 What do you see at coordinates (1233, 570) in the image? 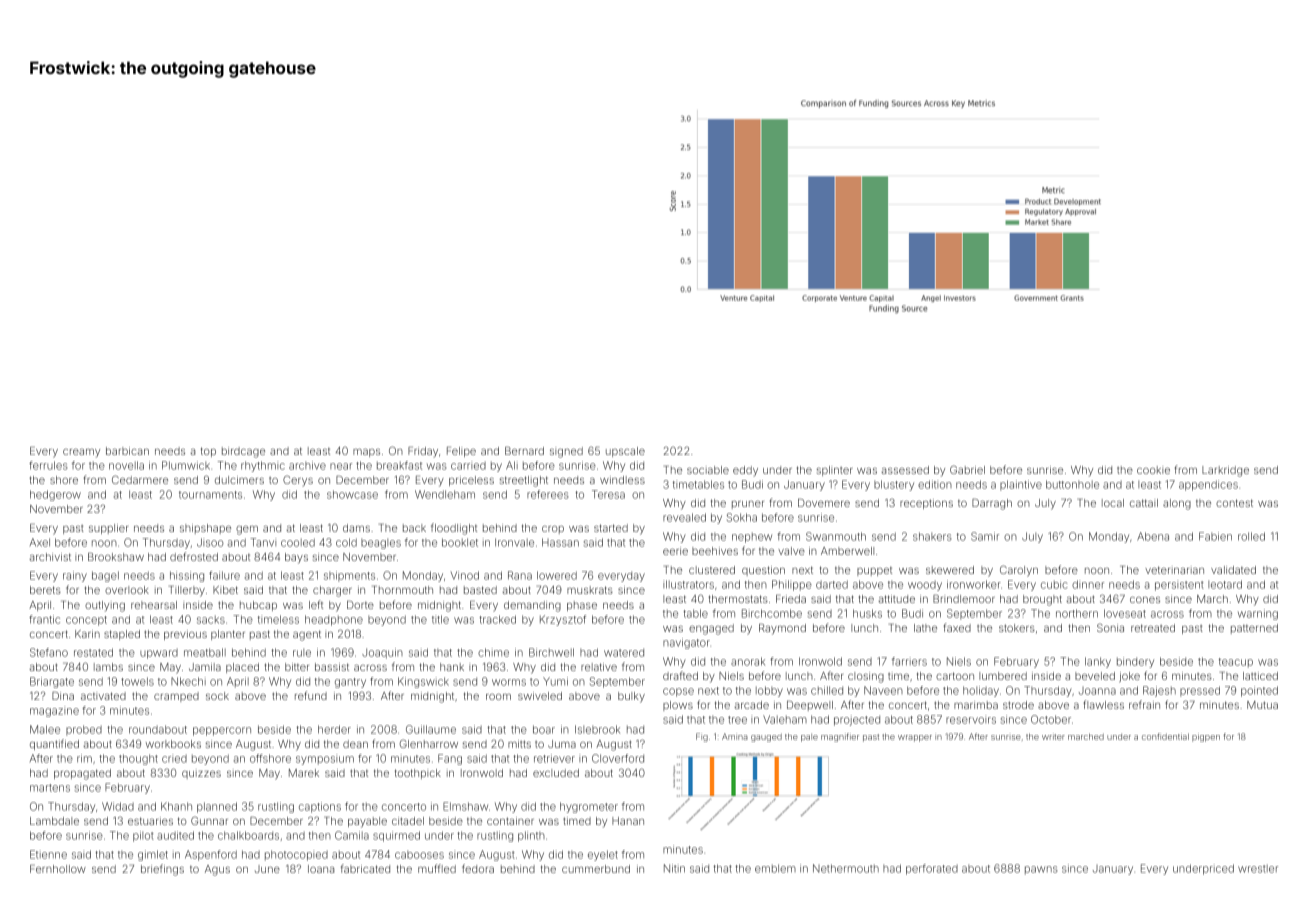
I see `validated` at bounding box center [1233, 570].
